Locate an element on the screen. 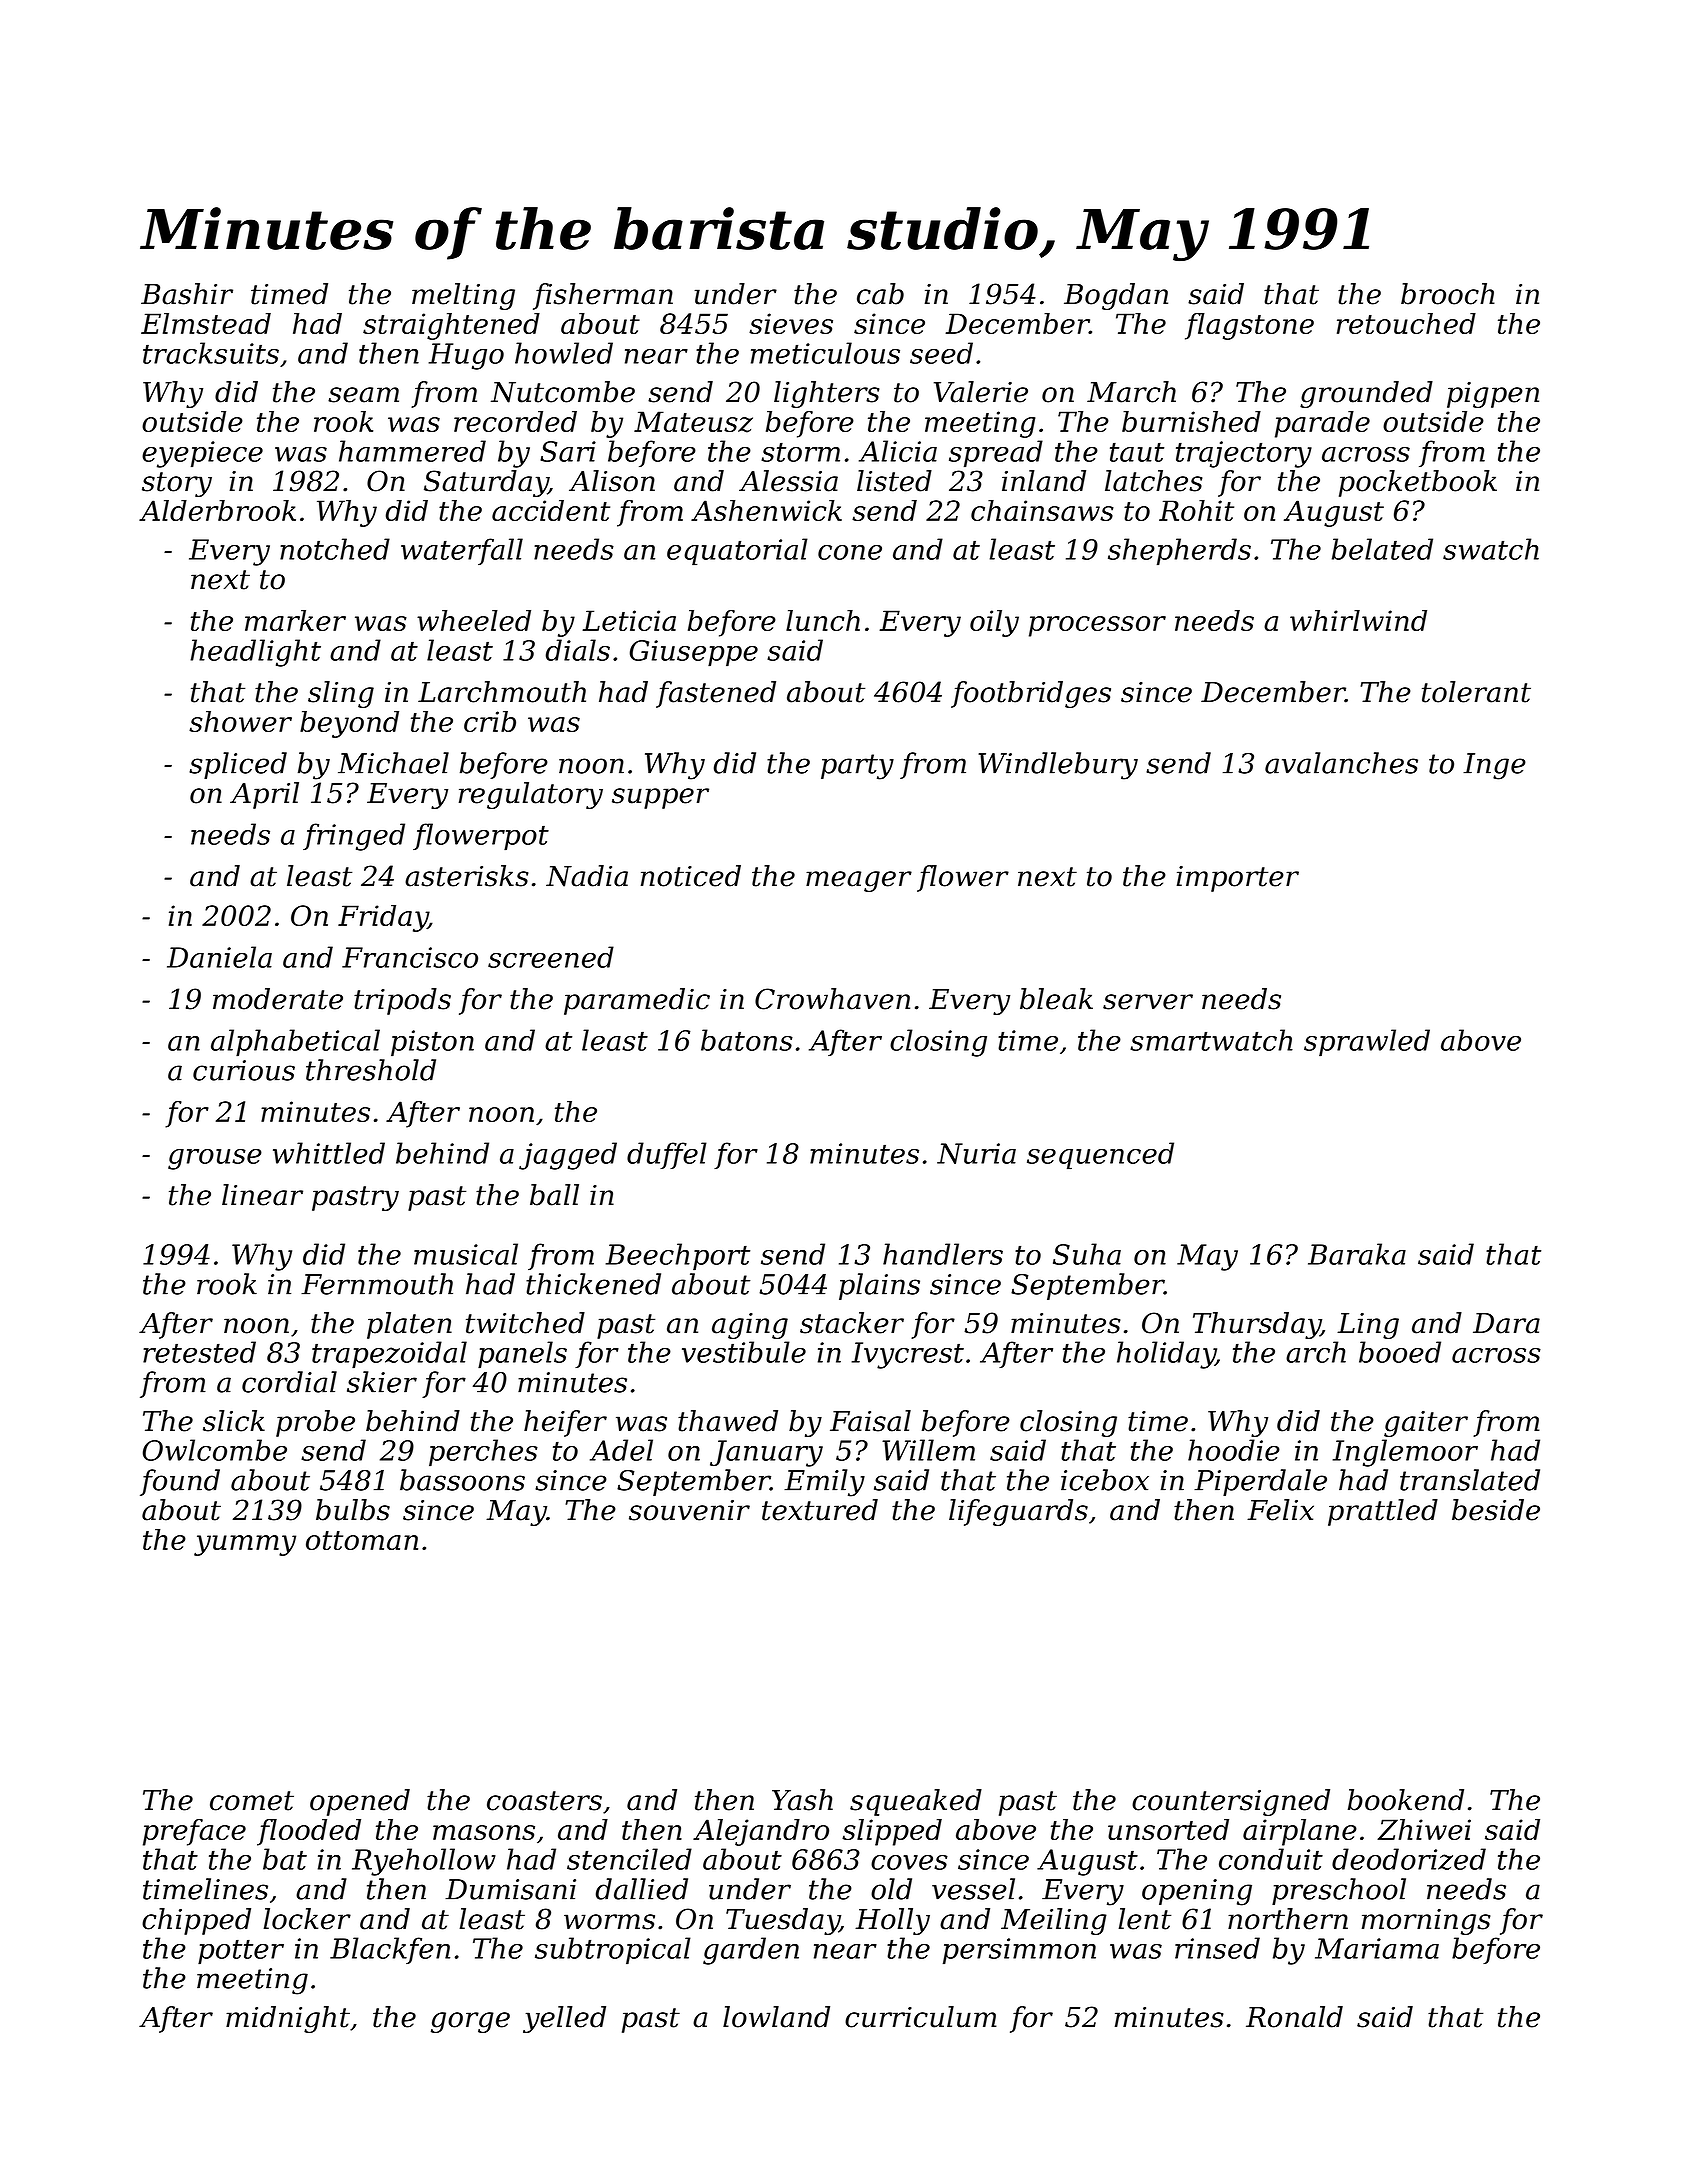  batons is located at coordinates (747, 1040).
